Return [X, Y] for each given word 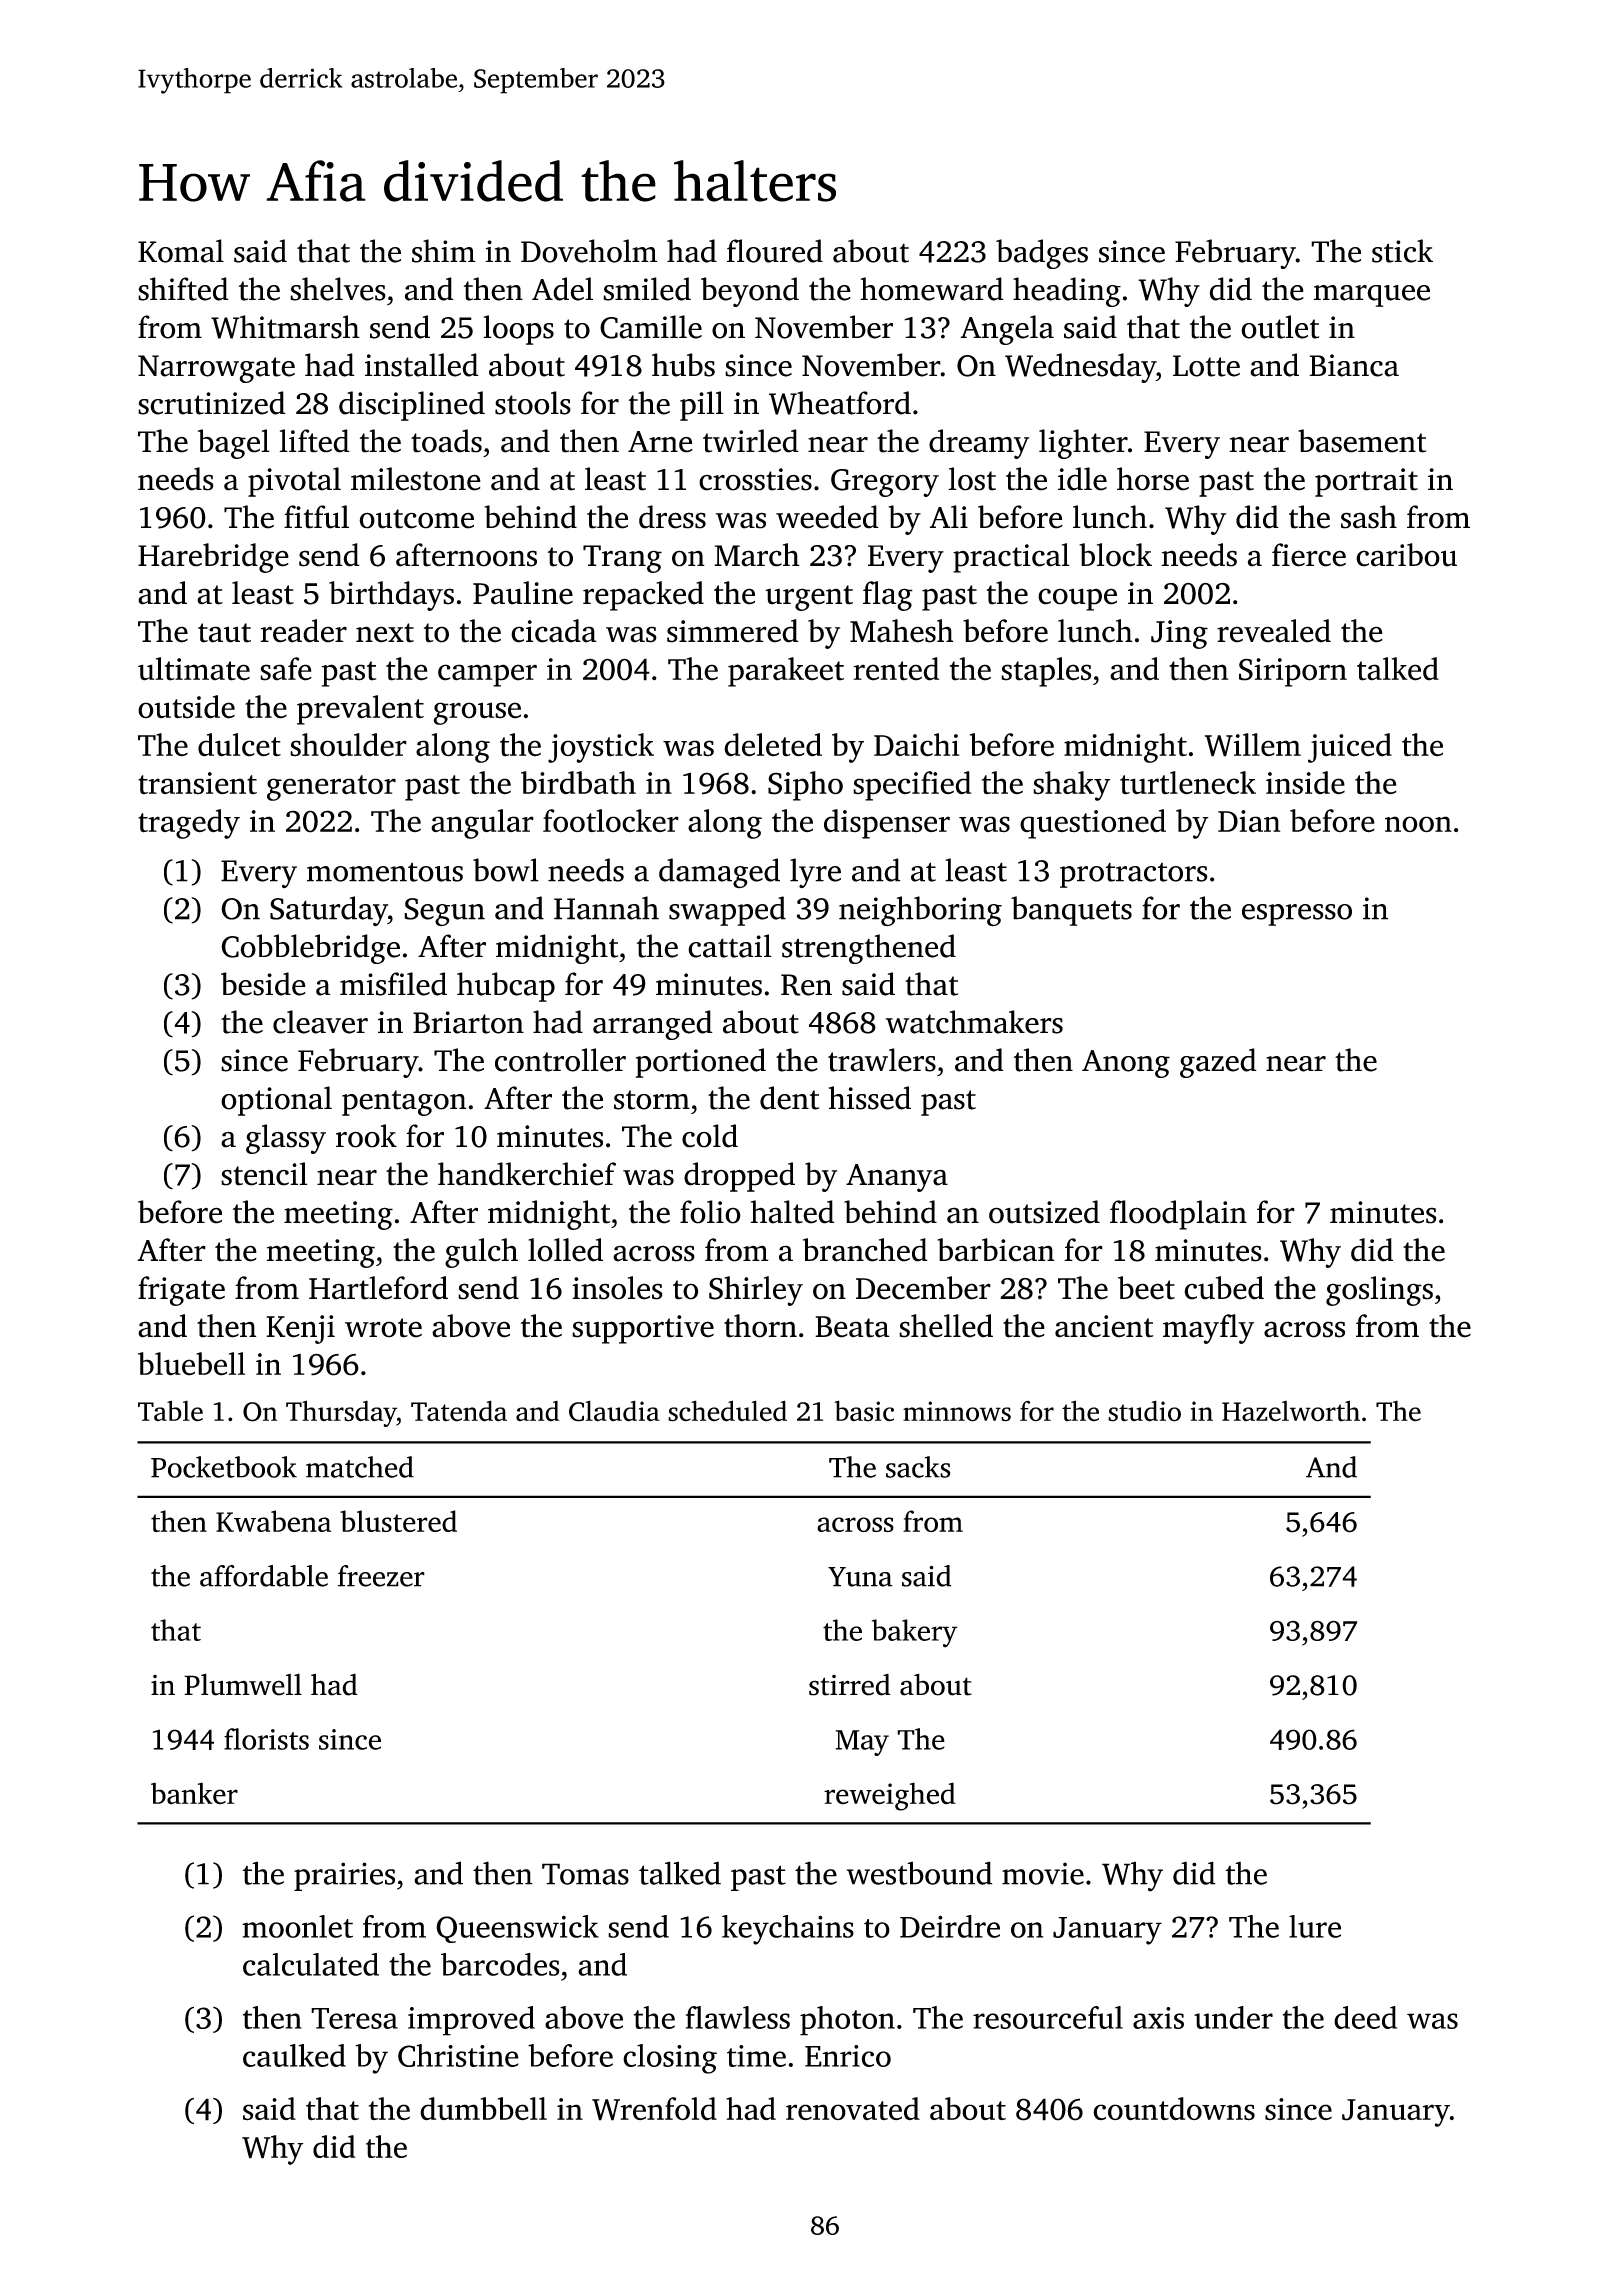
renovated [853, 2109]
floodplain [1178, 1215]
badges [1042, 254]
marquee [1371, 296]
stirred [850, 1685]
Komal [181, 251]
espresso [1297, 915]
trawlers [882, 1060]
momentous [385, 872]
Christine [458, 2055]
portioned [701, 1063]
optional [276, 1101]
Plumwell [243, 1684]
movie [1043, 1873]
